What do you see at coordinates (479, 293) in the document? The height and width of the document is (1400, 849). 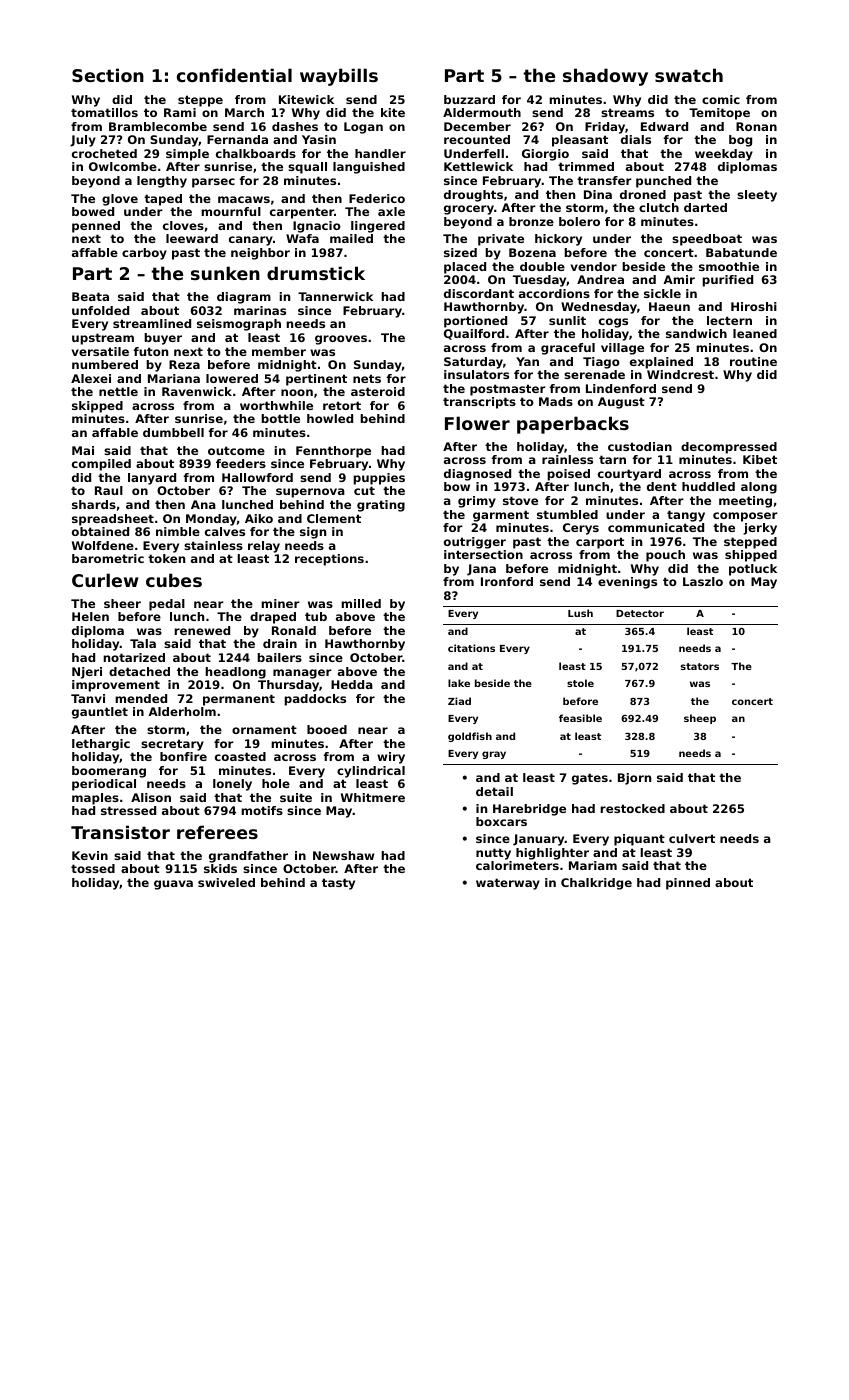 I see `discordant` at bounding box center [479, 293].
